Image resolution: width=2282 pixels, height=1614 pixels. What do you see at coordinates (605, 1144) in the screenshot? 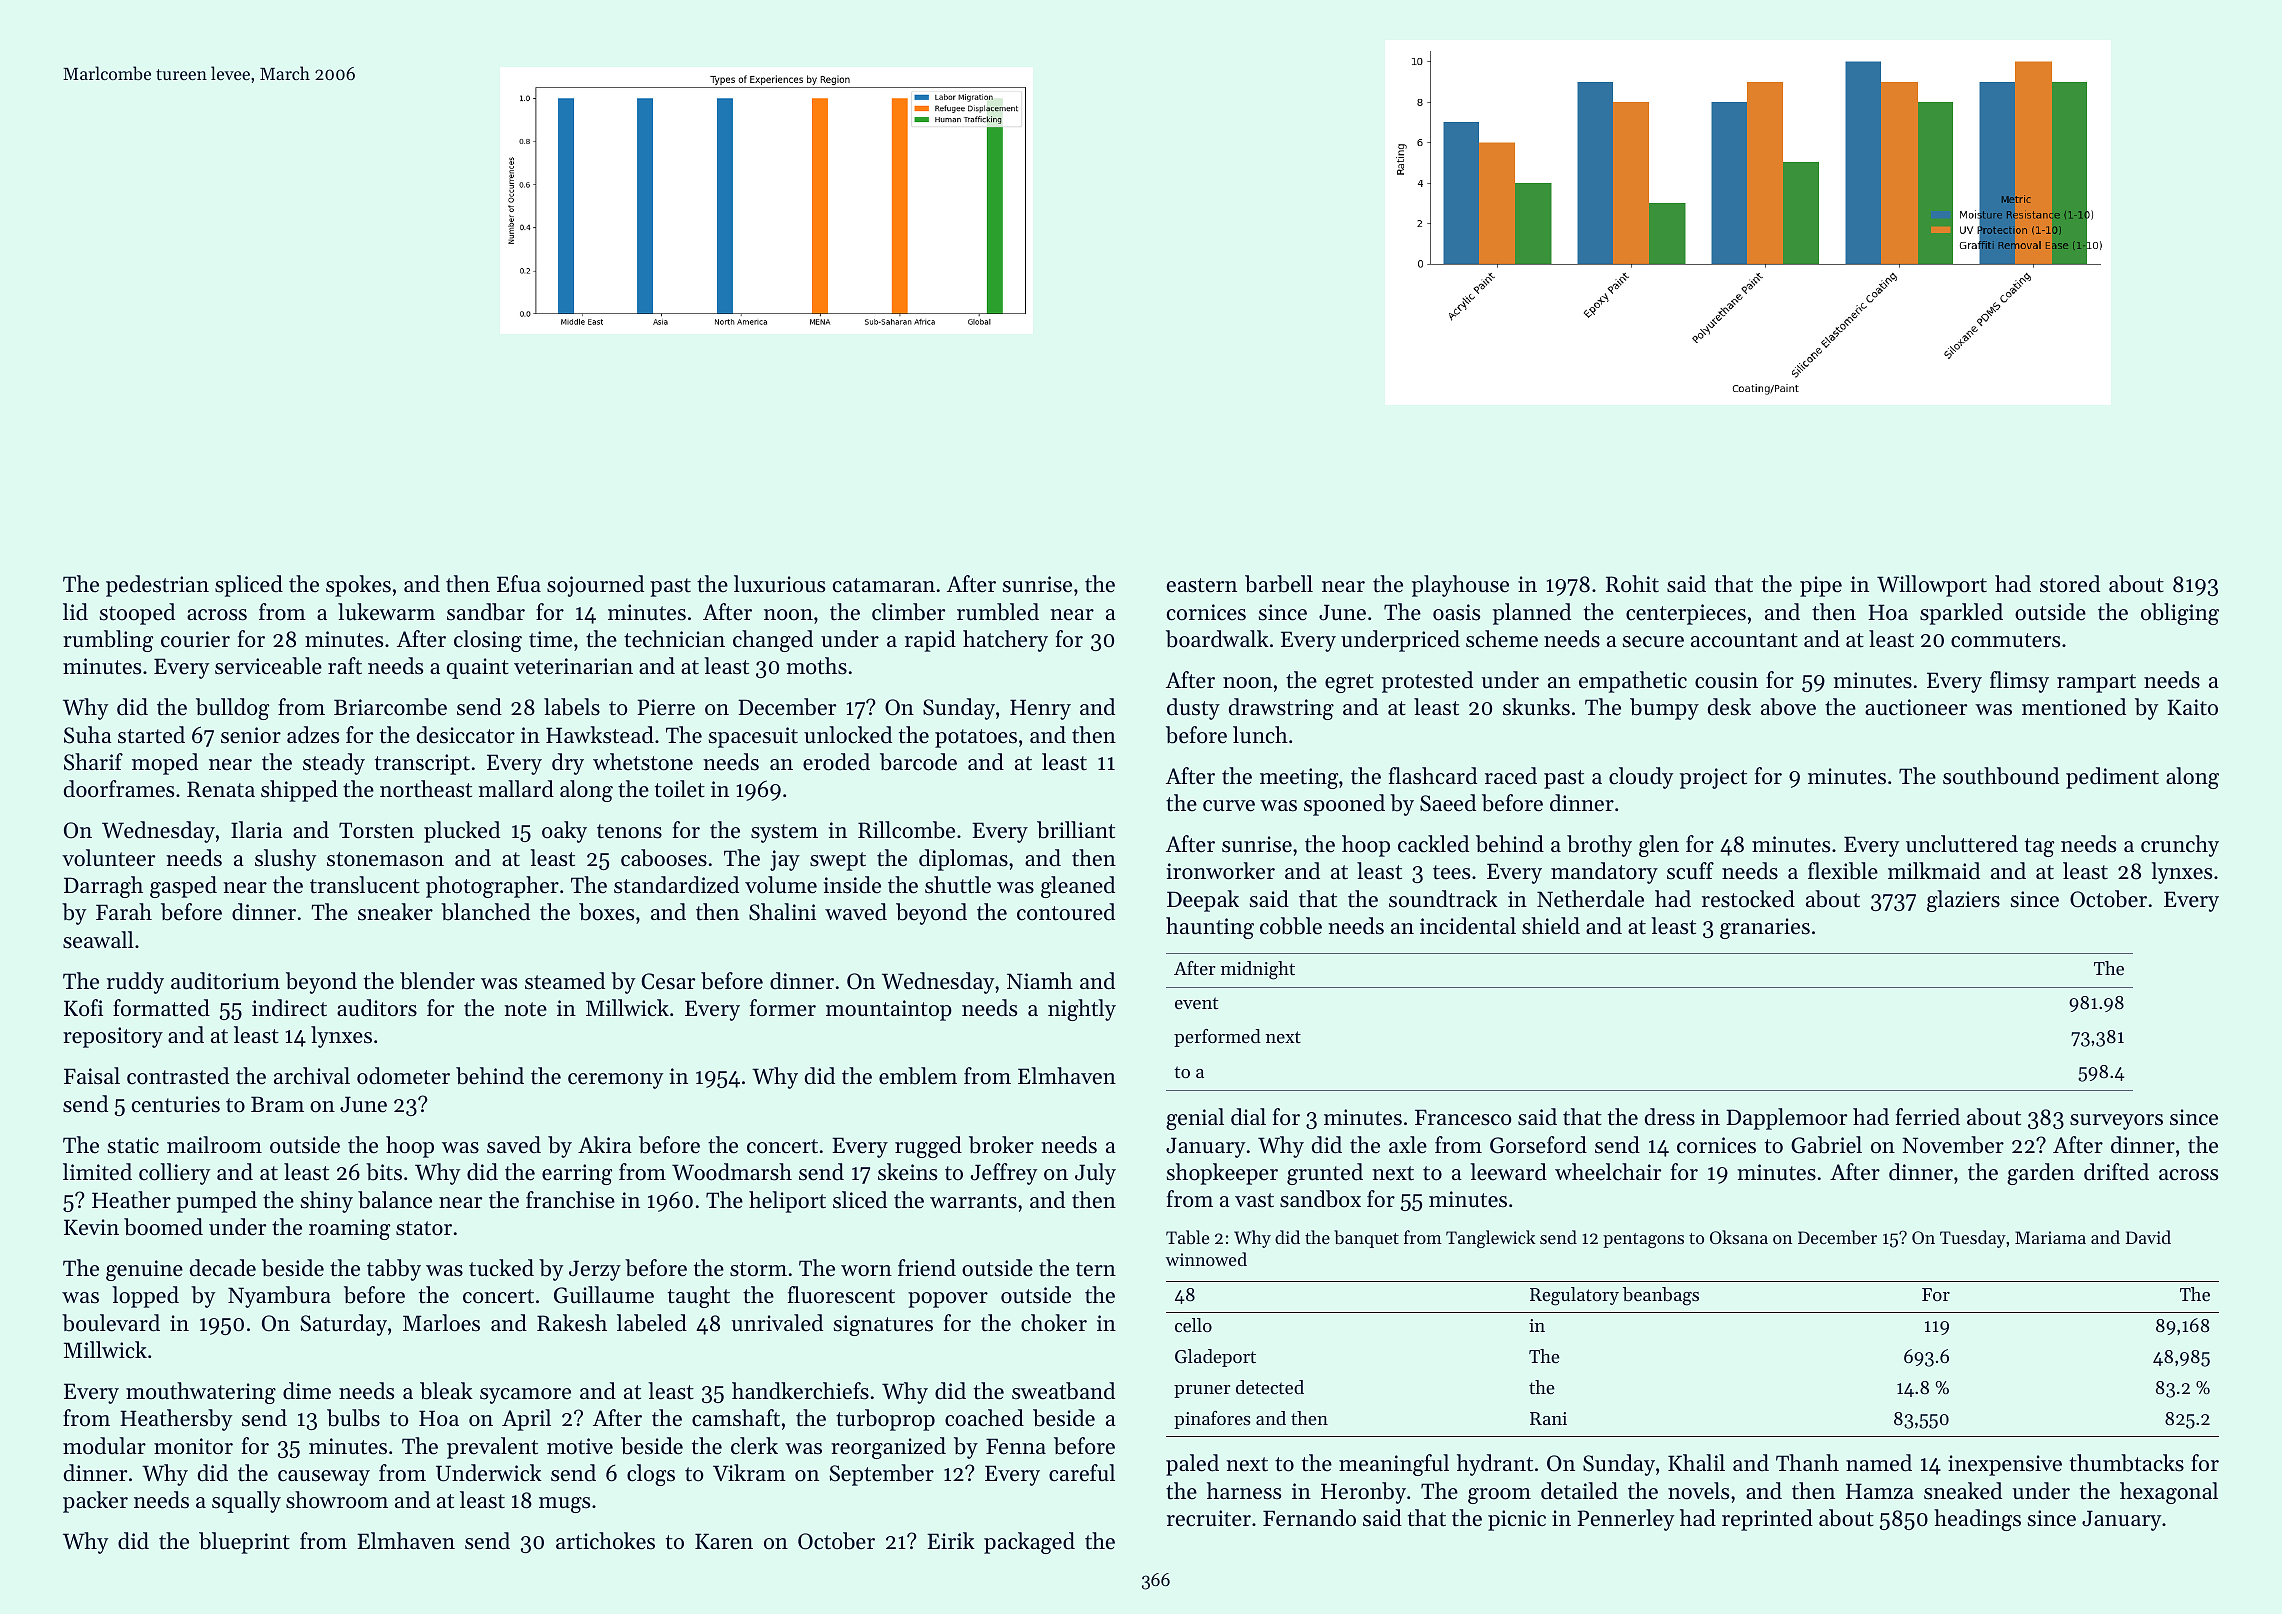
I see `Akira` at bounding box center [605, 1144].
